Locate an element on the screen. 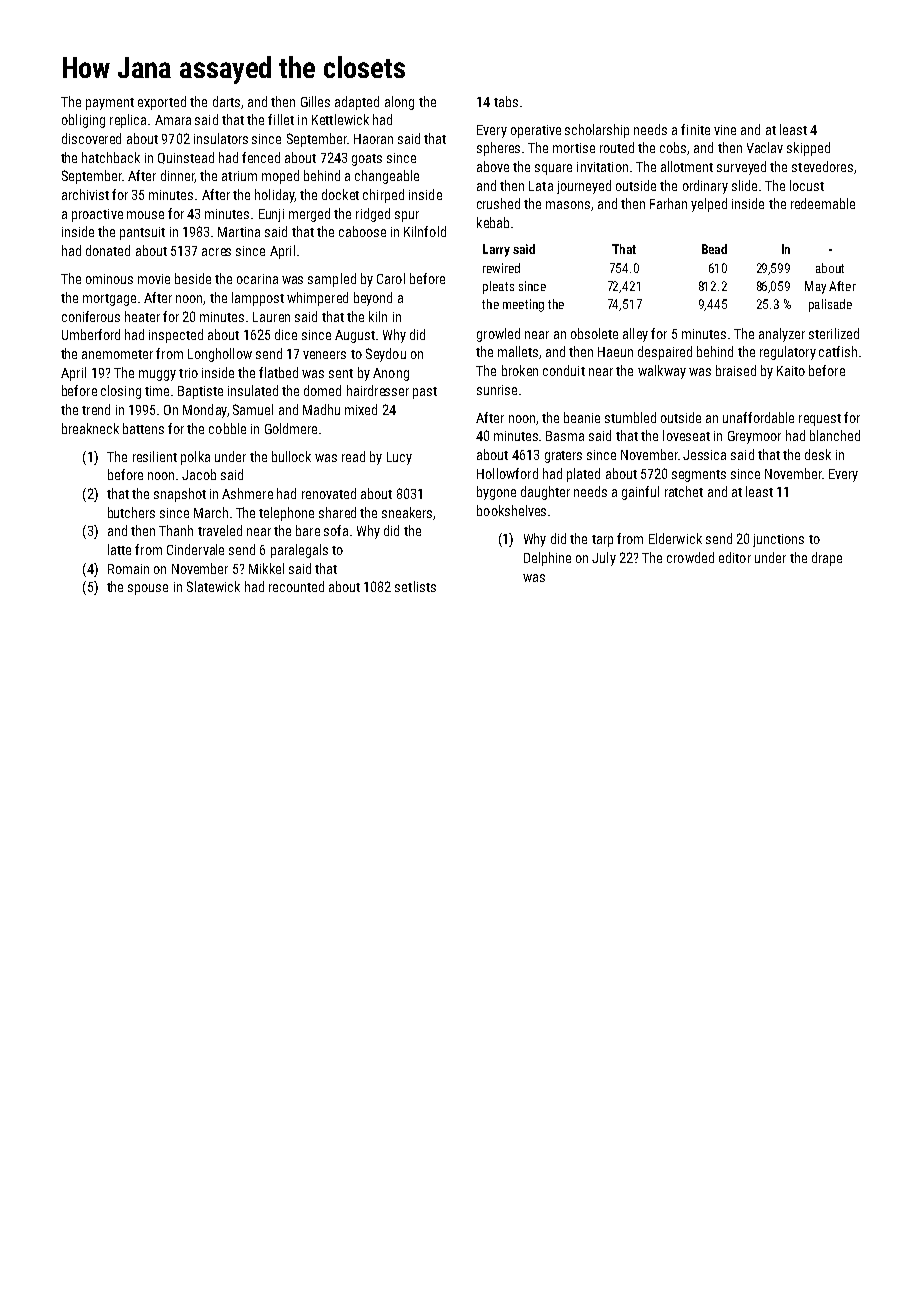 The image size is (924, 1308). Slatewick is located at coordinates (213, 586).
